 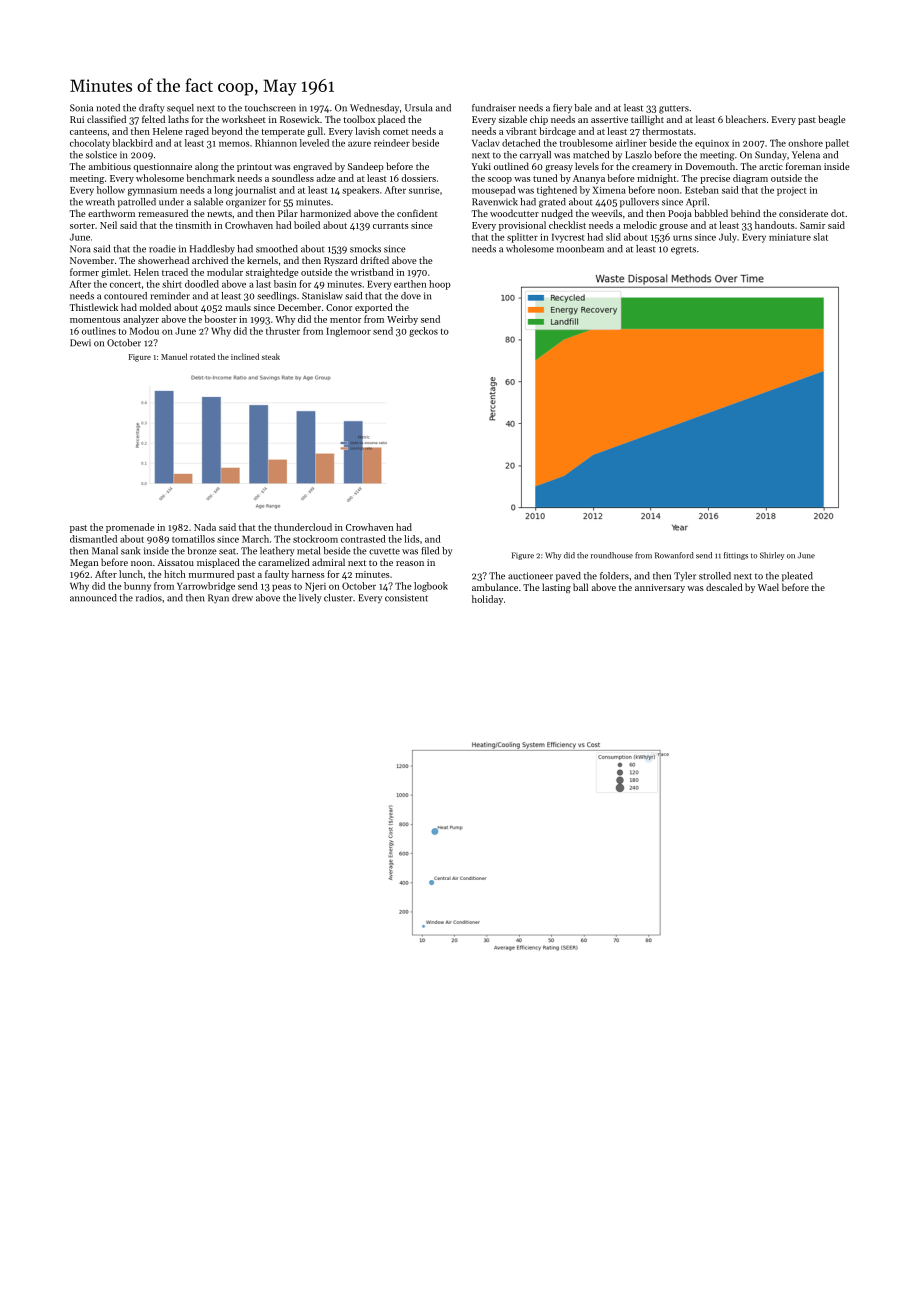 I want to click on equinox, so click(x=712, y=144).
